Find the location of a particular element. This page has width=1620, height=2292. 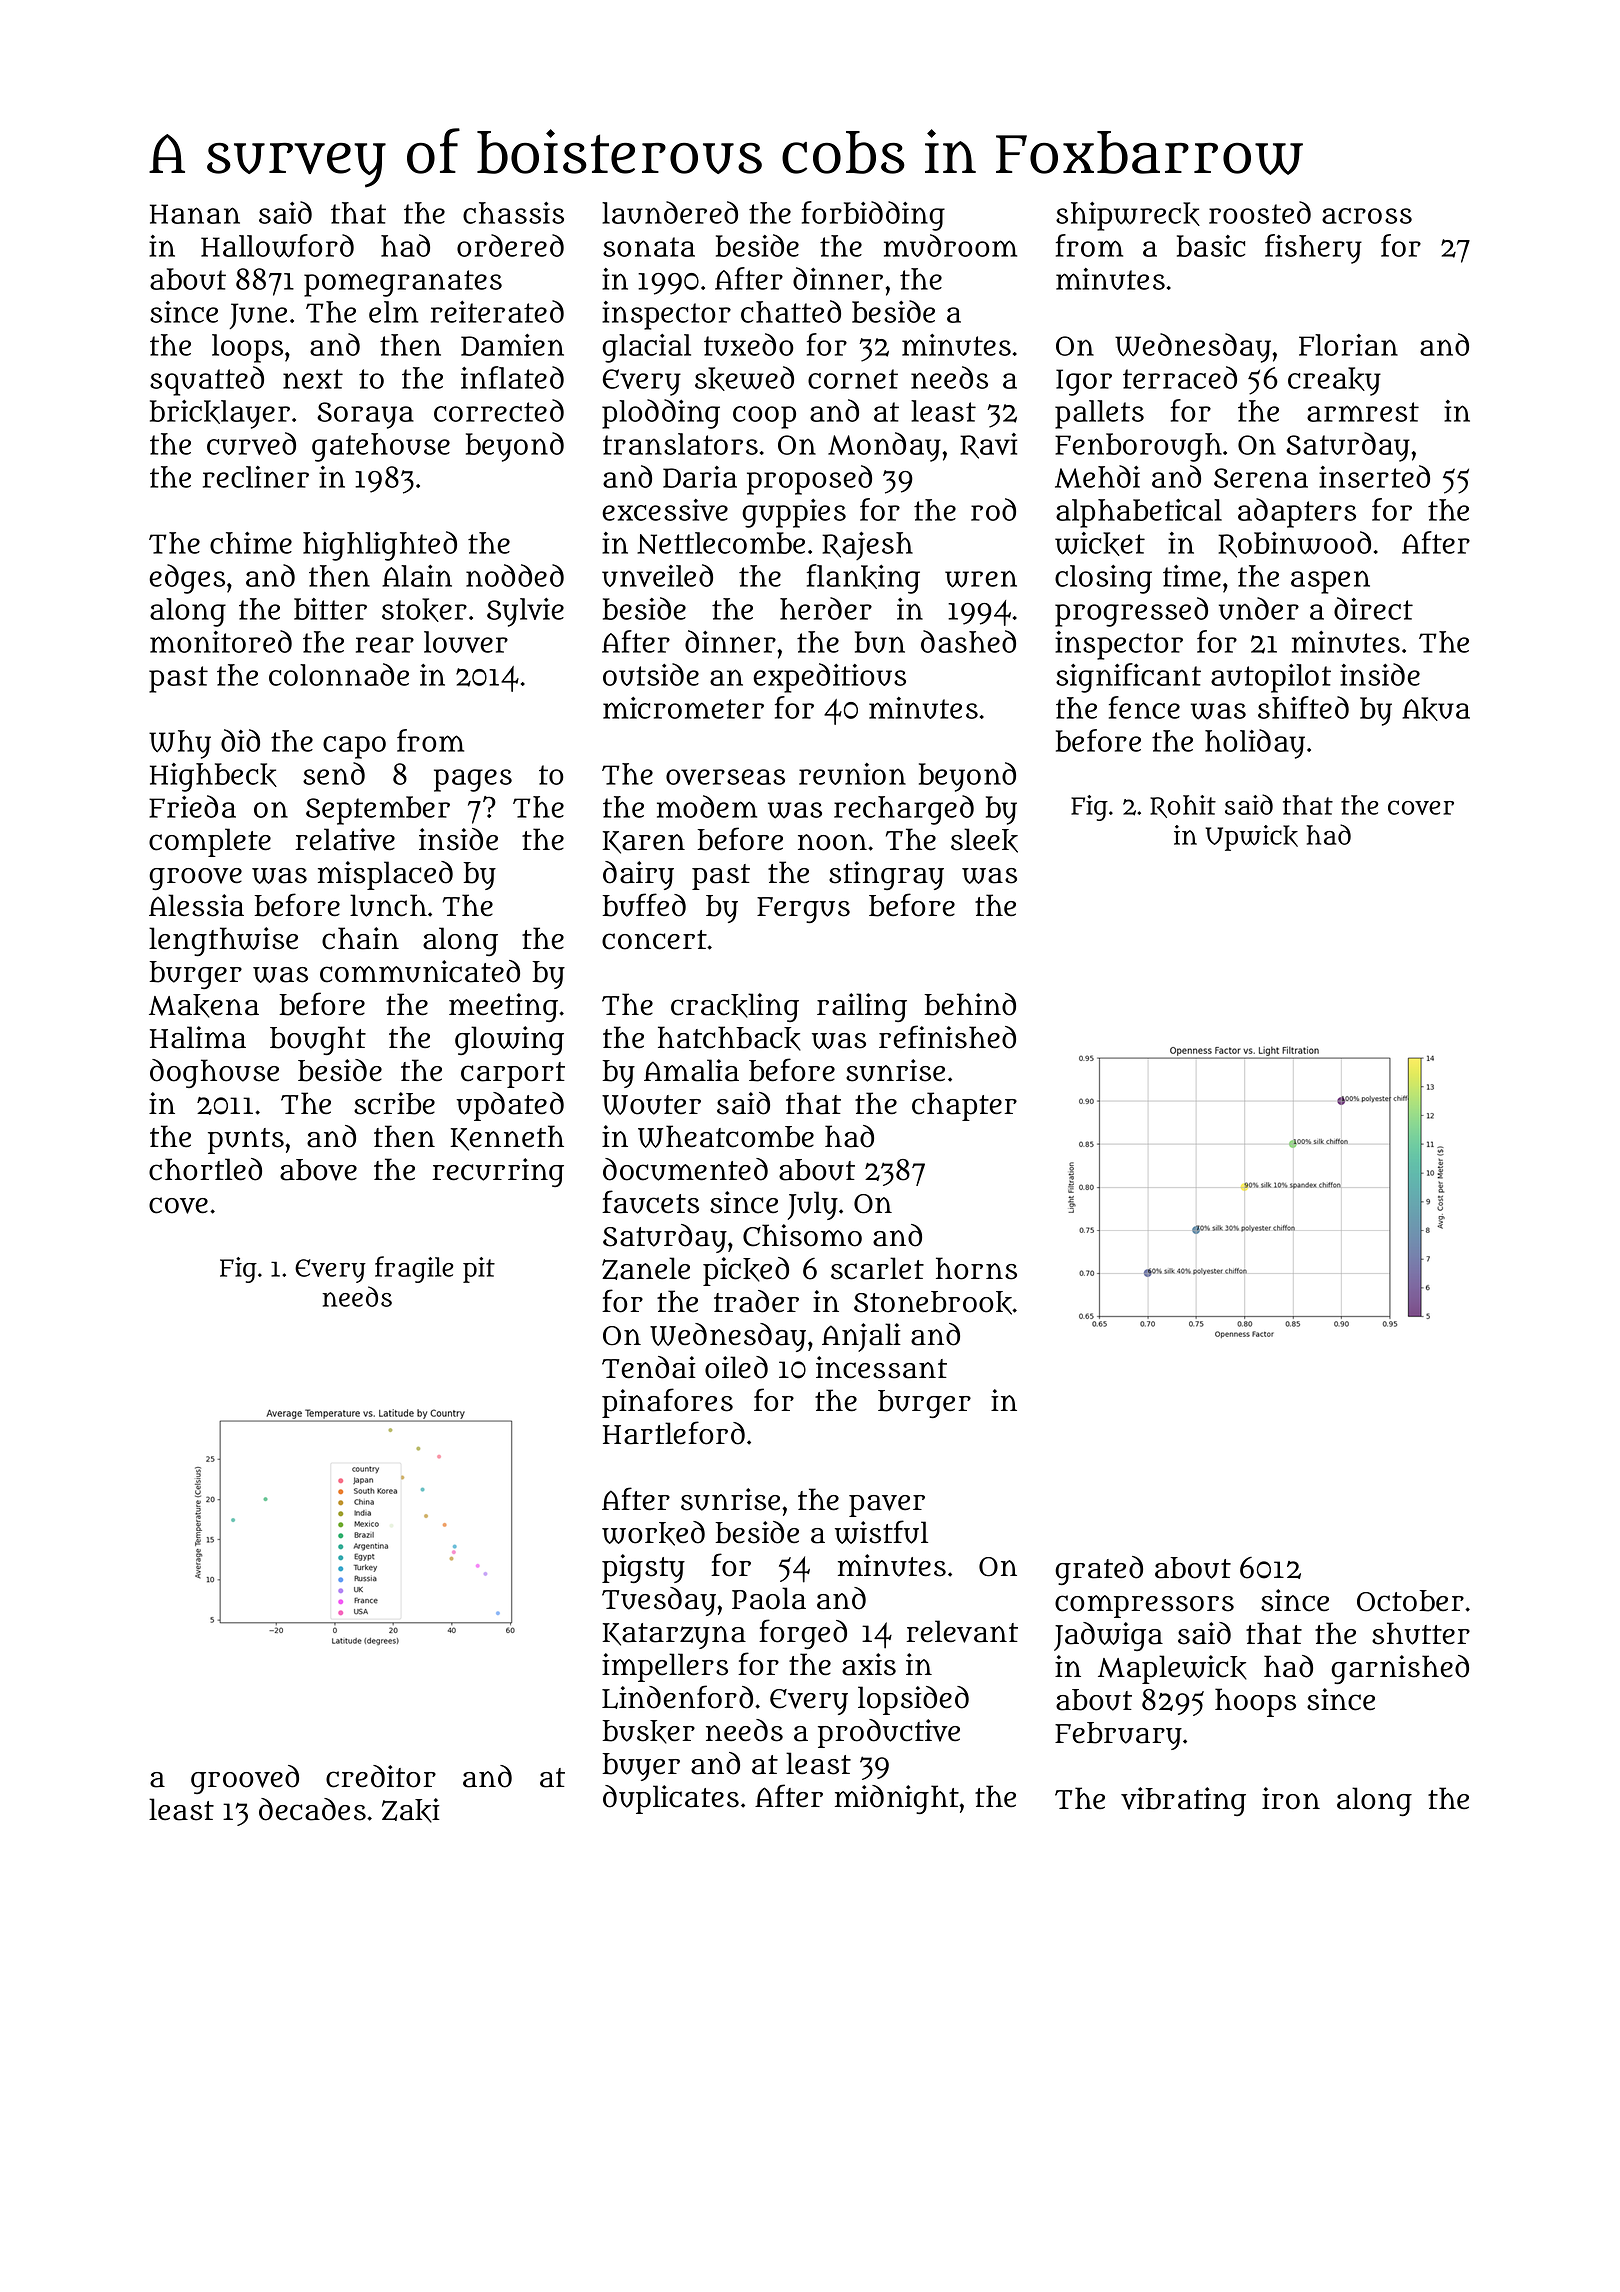

iron is located at coordinates (1291, 1798).
